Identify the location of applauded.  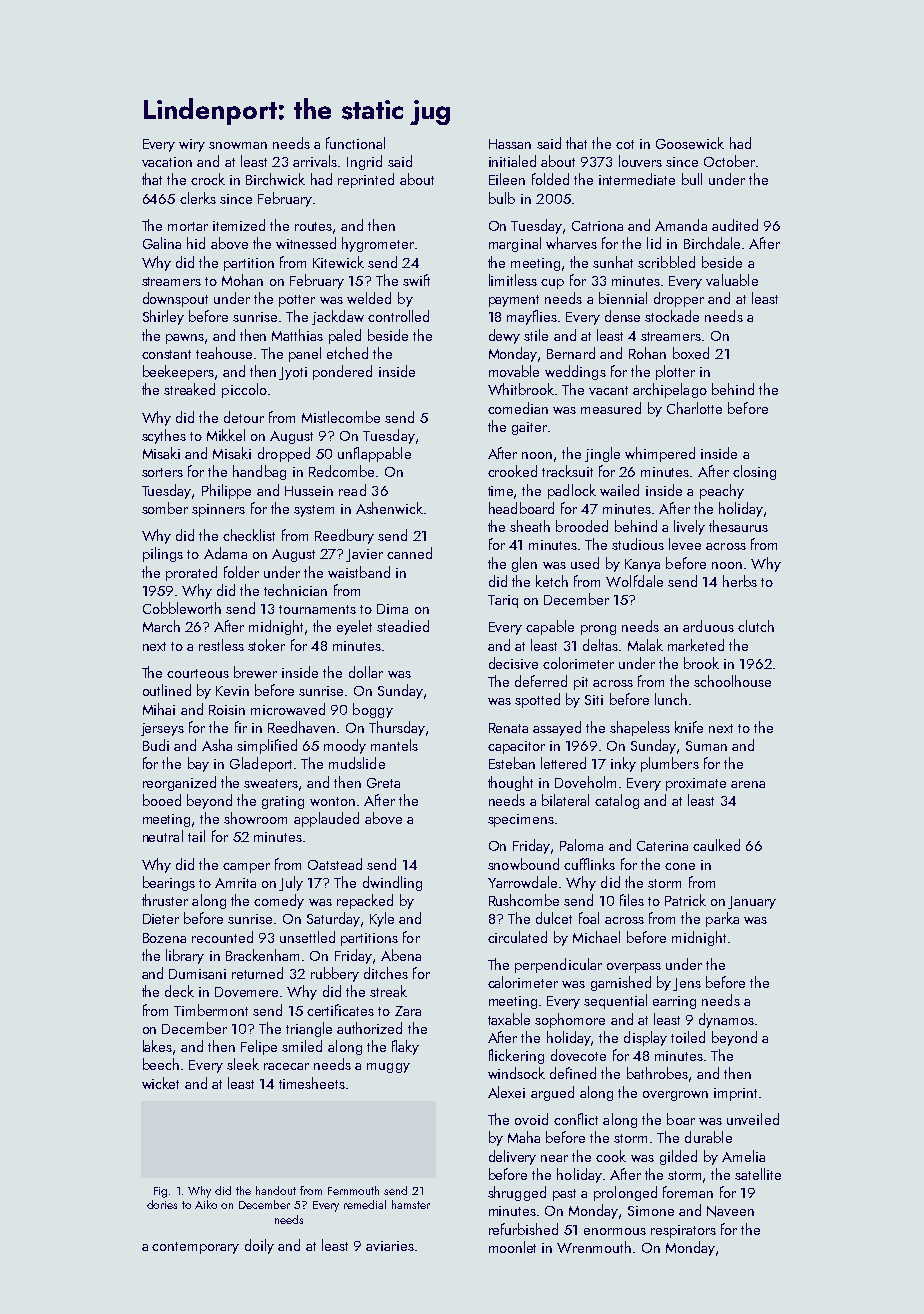
(326, 819).
